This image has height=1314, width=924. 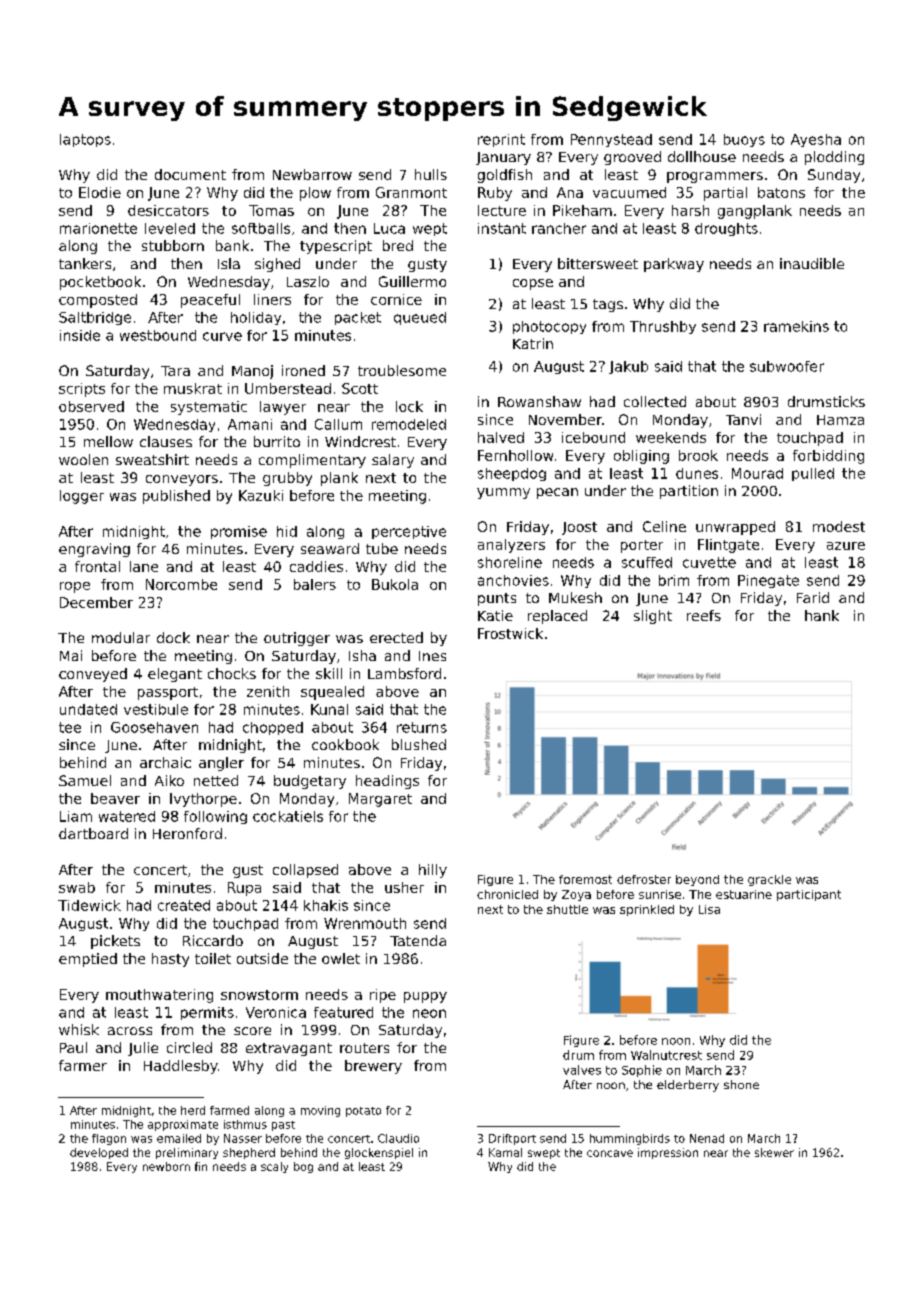 I want to click on reefs, so click(x=704, y=615).
